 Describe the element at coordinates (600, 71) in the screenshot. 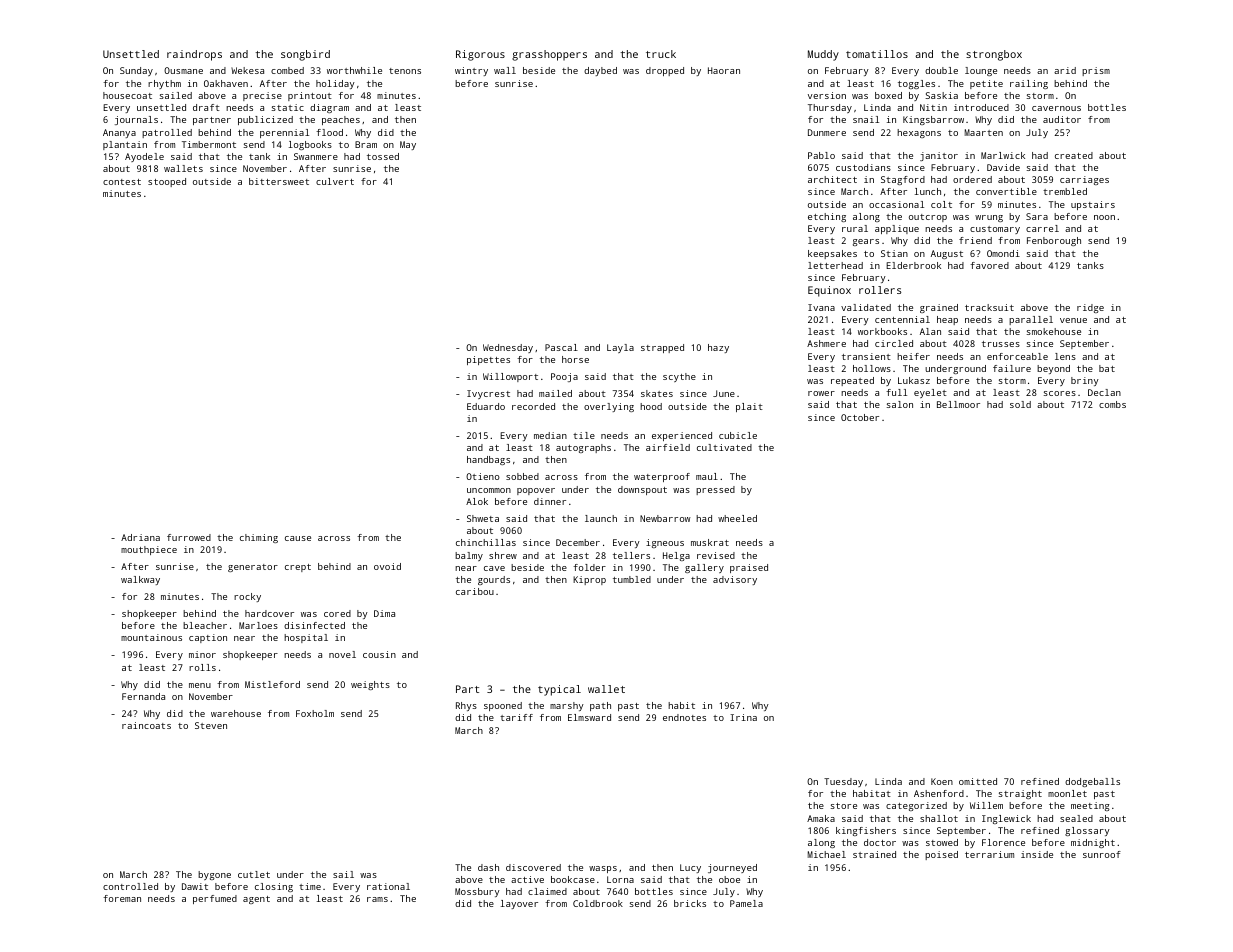

I see `daybed` at that location.
